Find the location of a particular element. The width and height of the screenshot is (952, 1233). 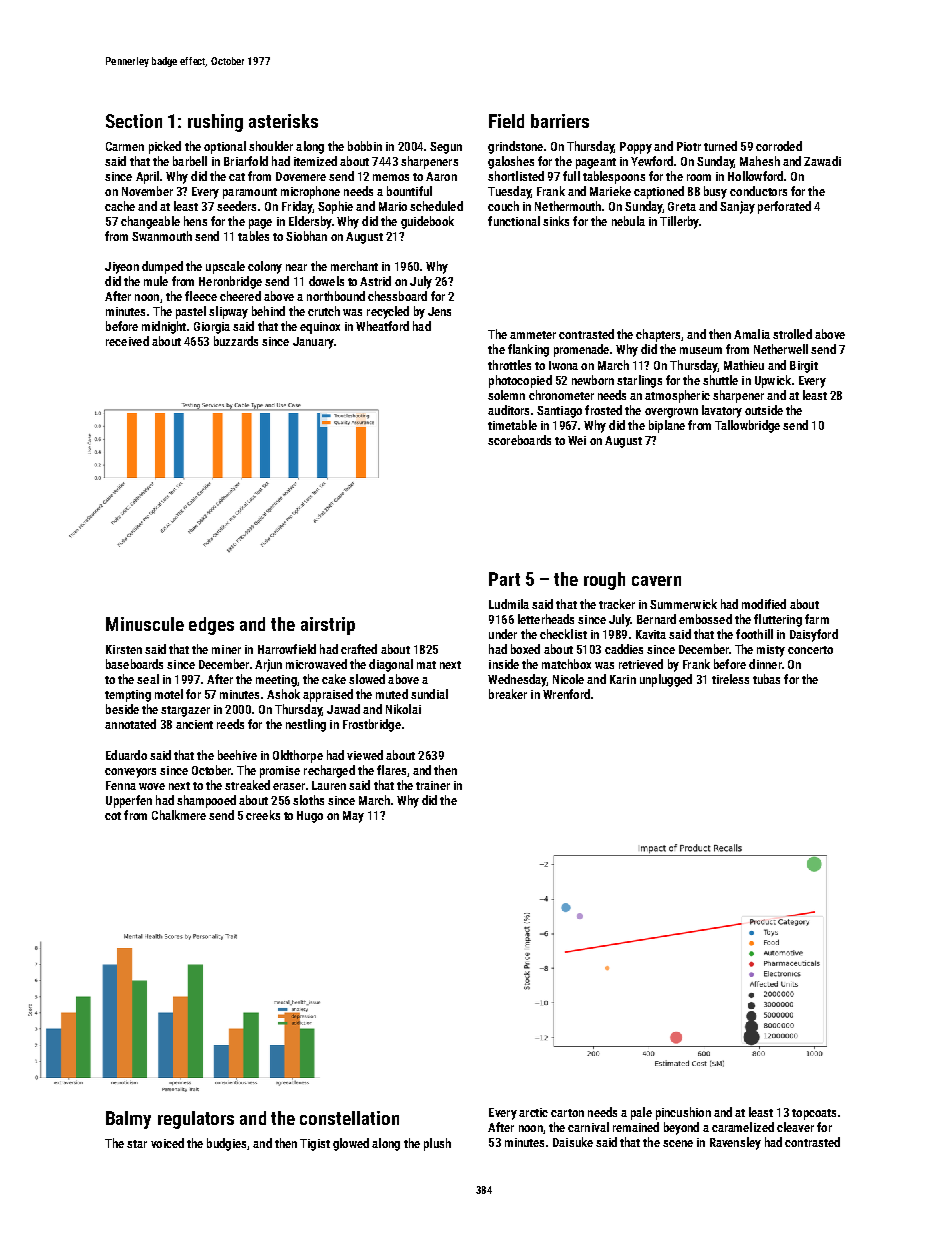

rushing is located at coordinates (215, 123).
